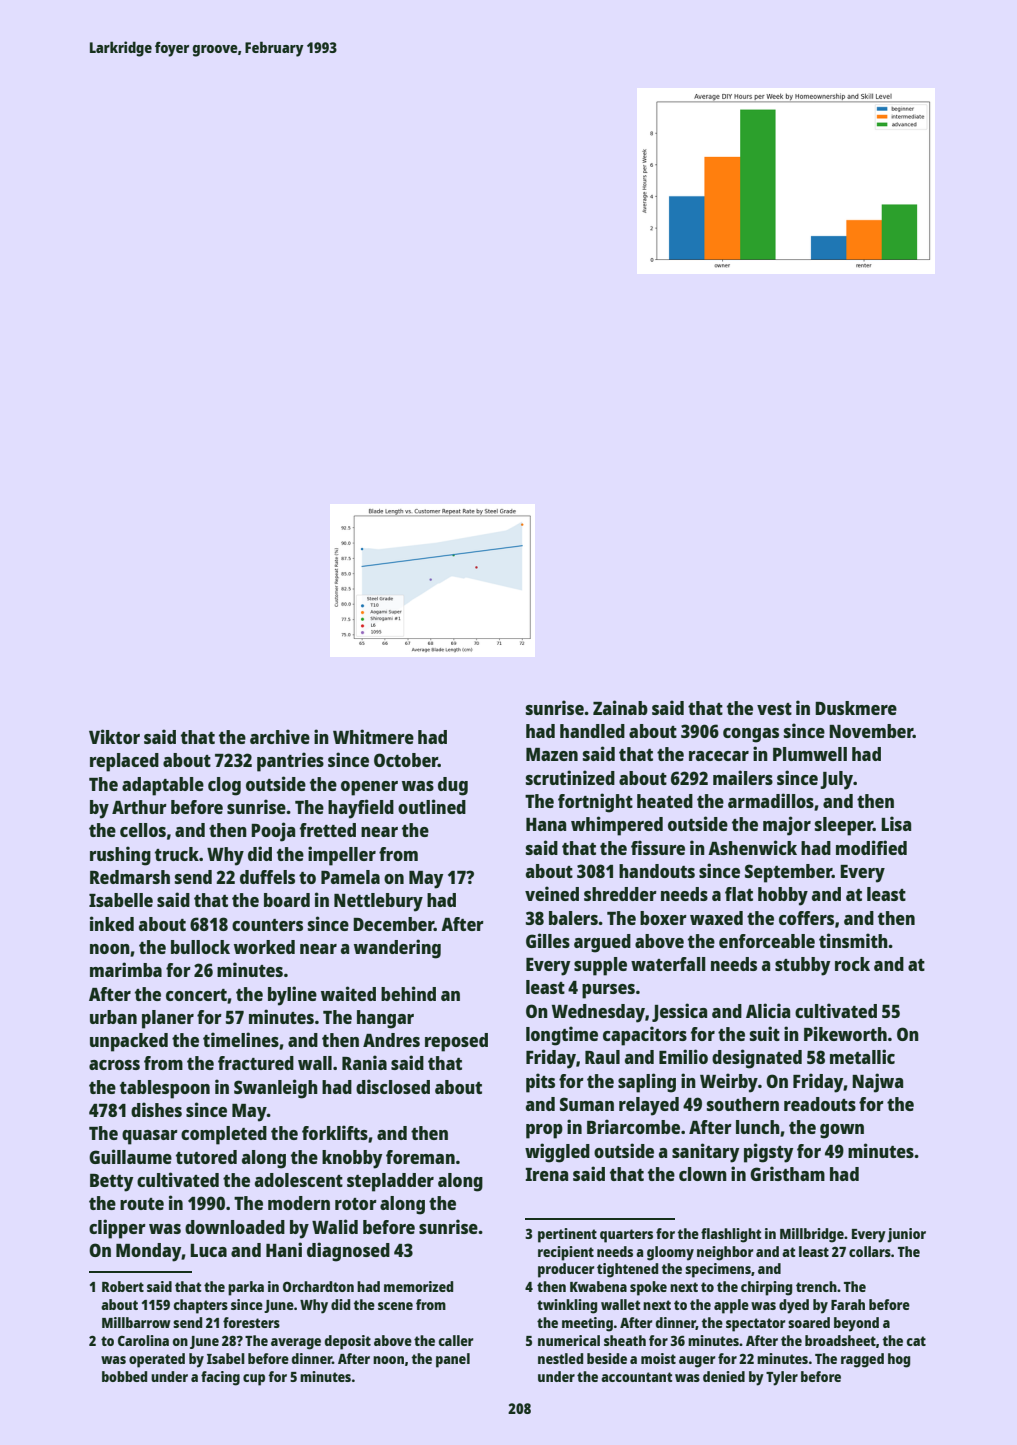 The image size is (1017, 1445). What do you see at coordinates (130, 877) in the screenshot?
I see `Redmarsh` at bounding box center [130, 877].
